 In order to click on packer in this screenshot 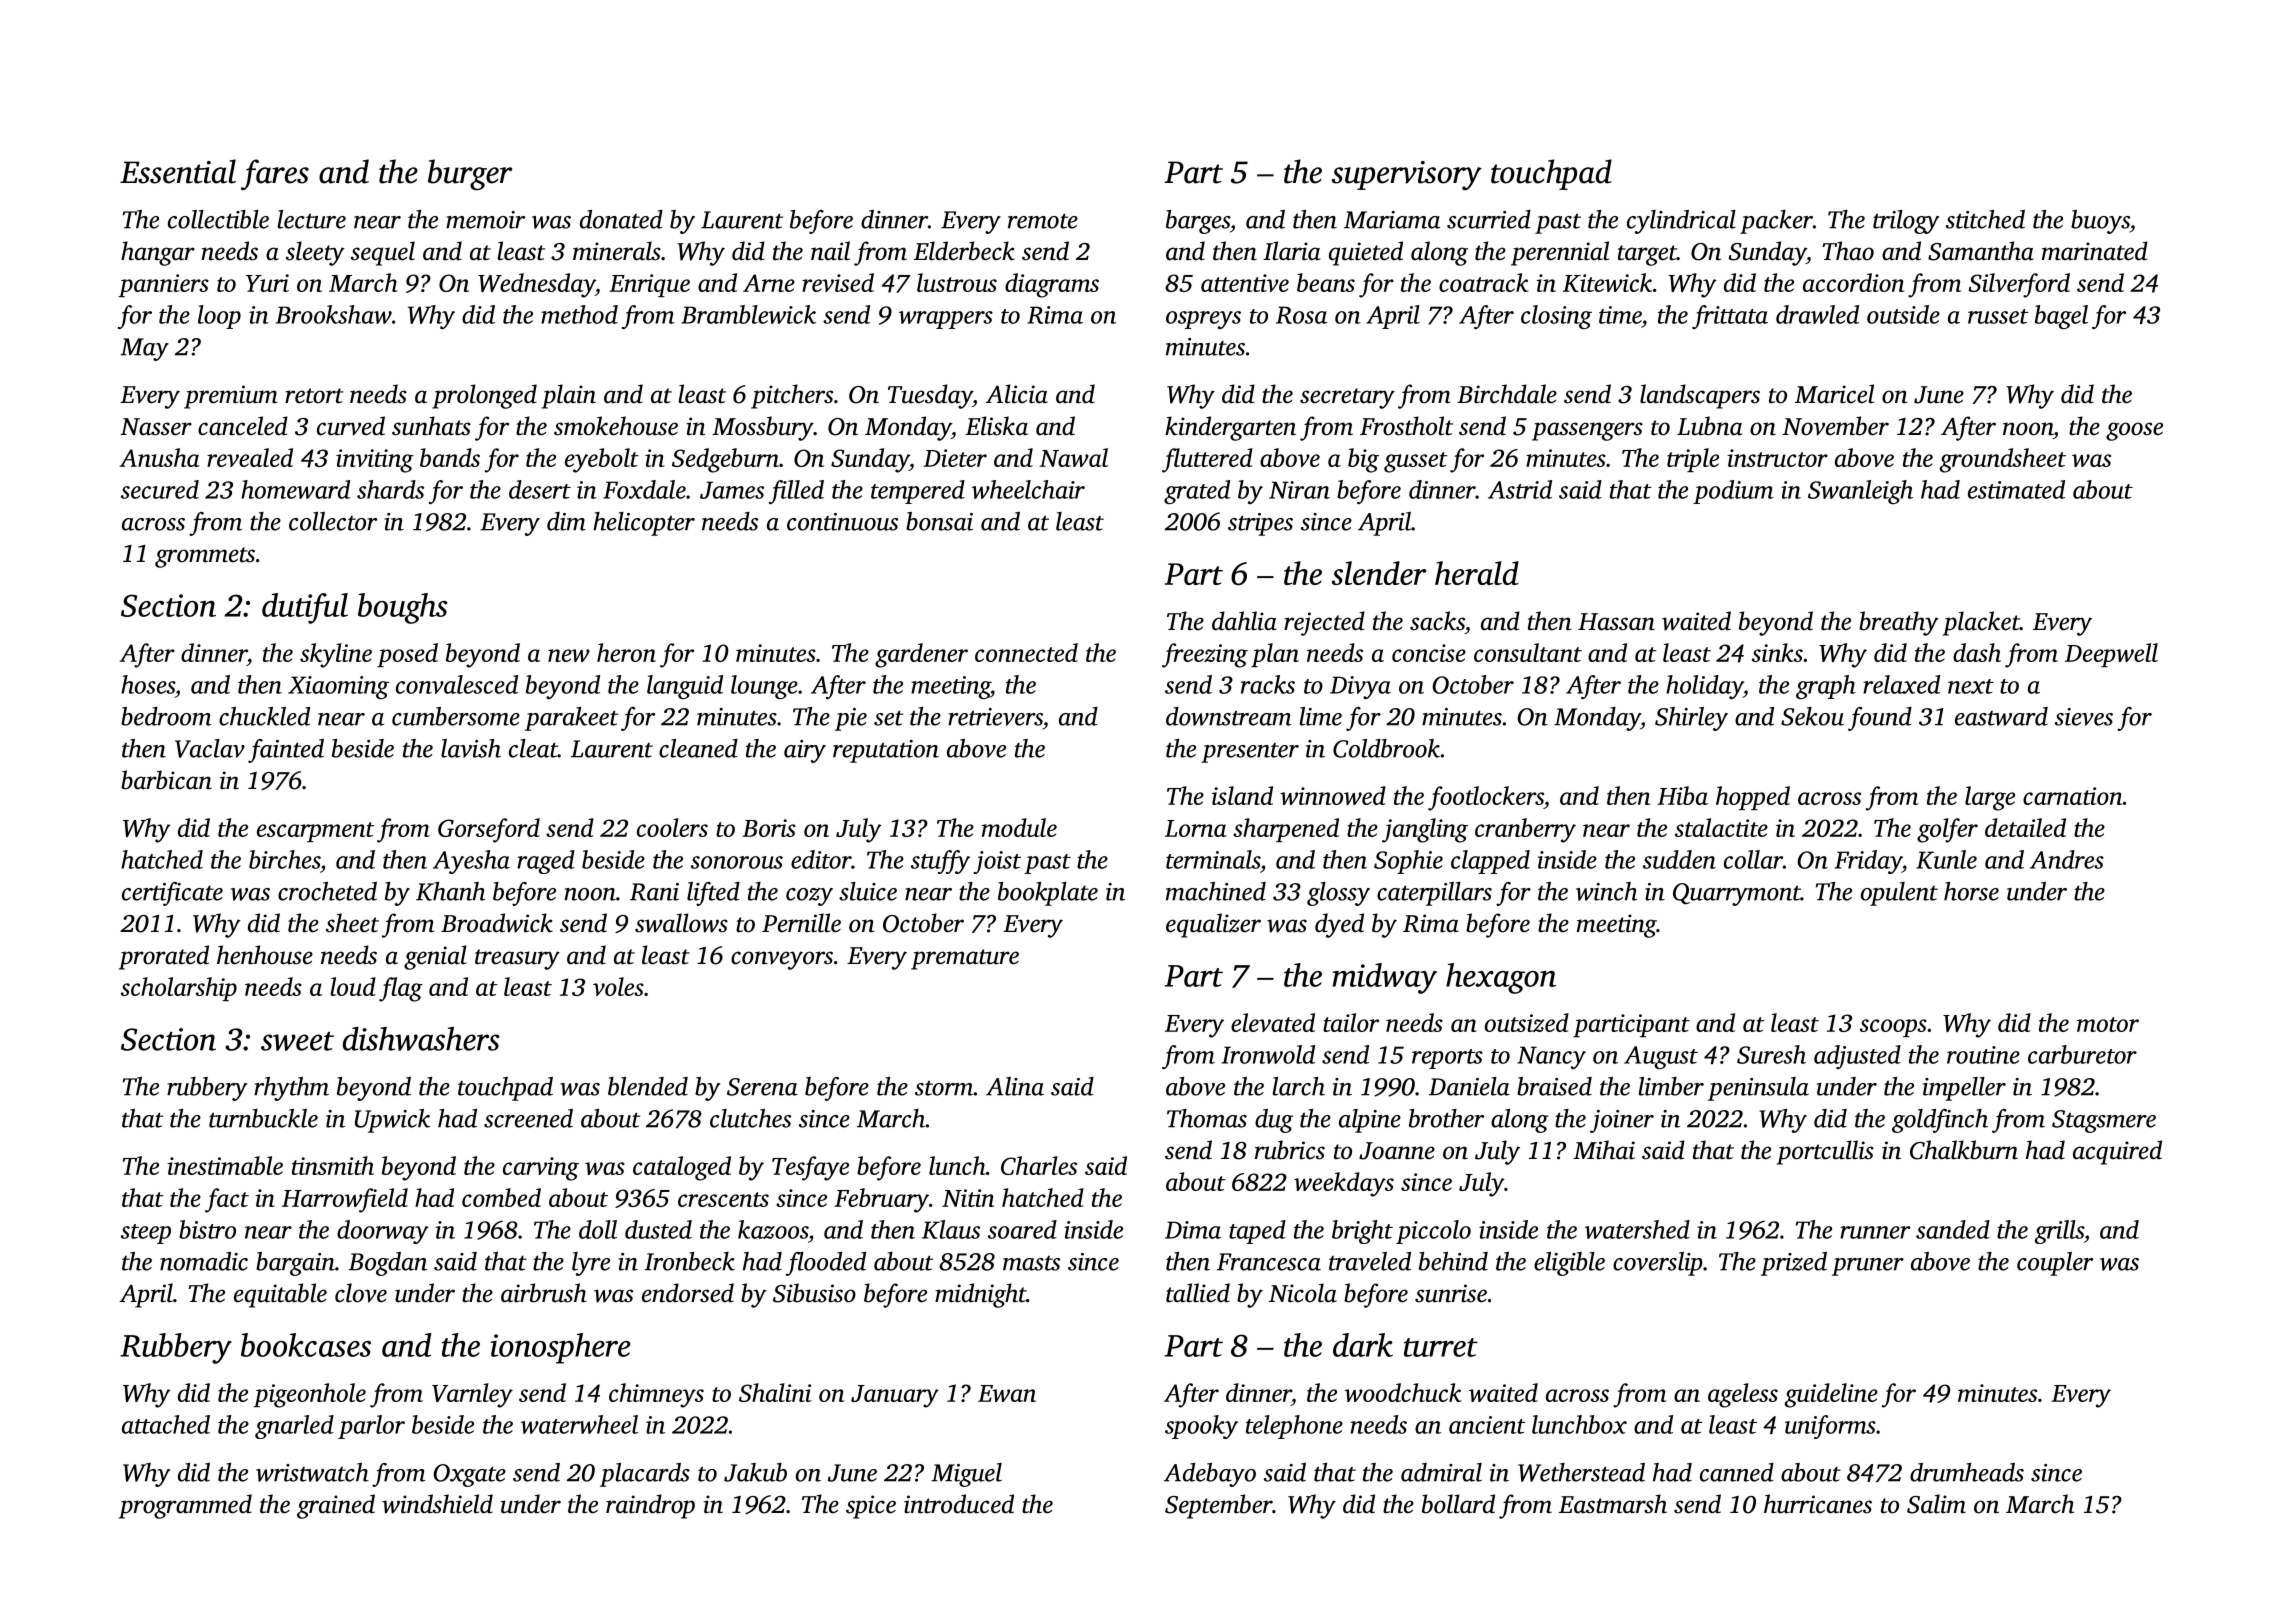, I will do `click(1776, 222)`.
